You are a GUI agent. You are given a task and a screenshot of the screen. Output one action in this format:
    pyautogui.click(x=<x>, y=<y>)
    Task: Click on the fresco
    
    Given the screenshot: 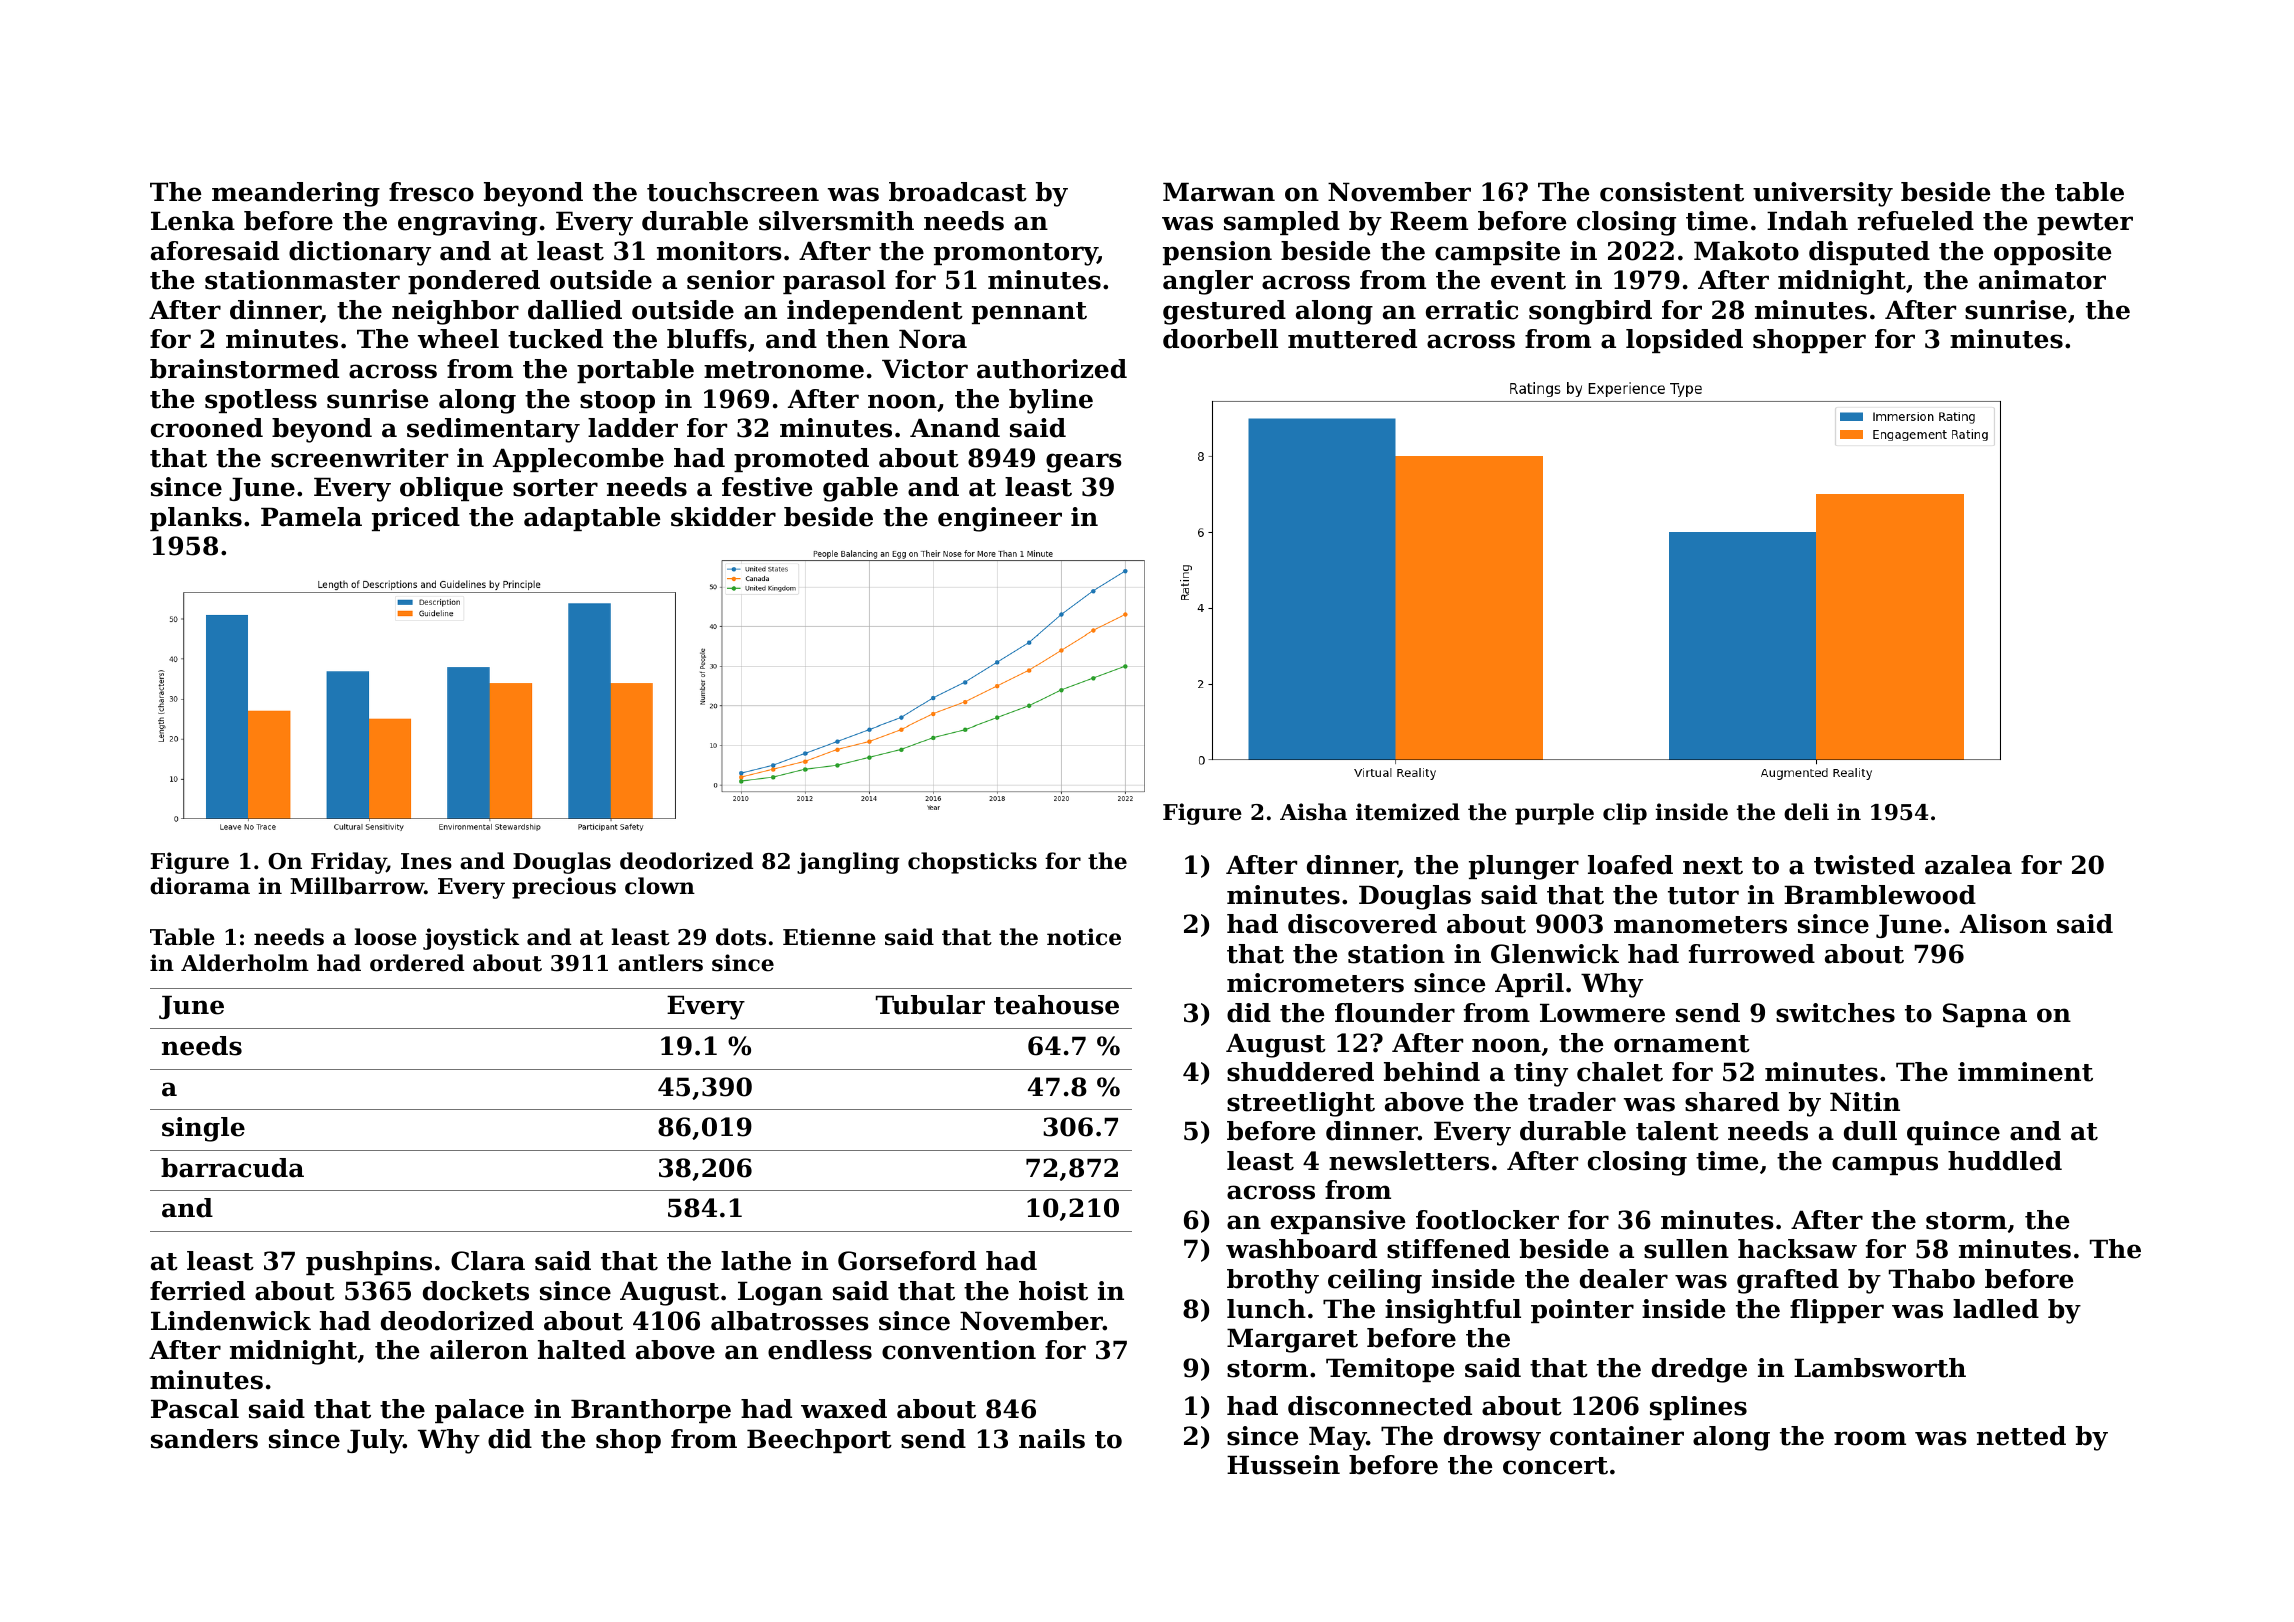 What is the action you would take?
    pyautogui.click(x=431, y=192)
